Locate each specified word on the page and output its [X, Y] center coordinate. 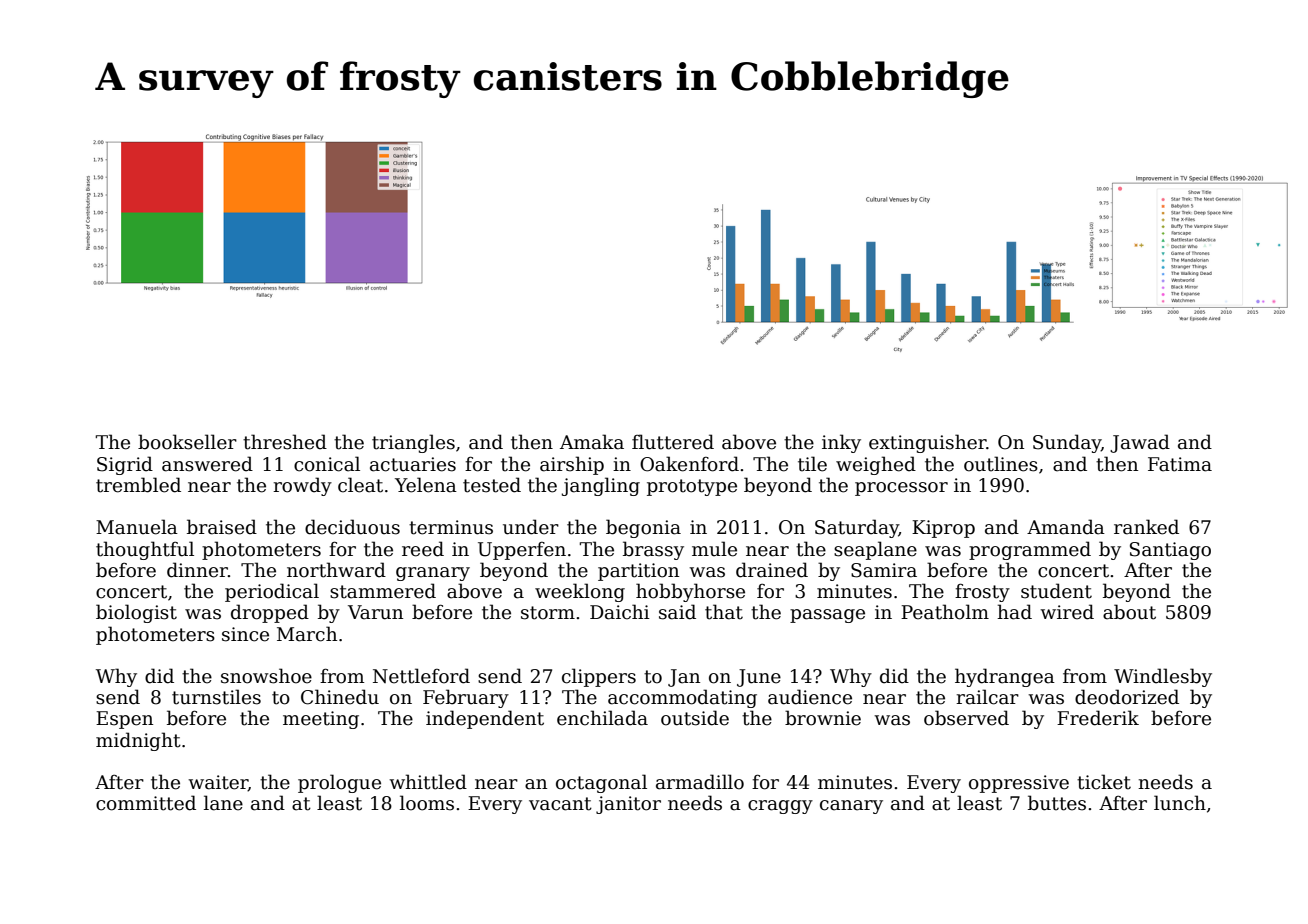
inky [841, 443]
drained [772, 570]
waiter [218, 783]
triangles [413, 443]
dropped [270, 613]
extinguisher [928, 443]
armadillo [700, 782]
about [1129, 612]
